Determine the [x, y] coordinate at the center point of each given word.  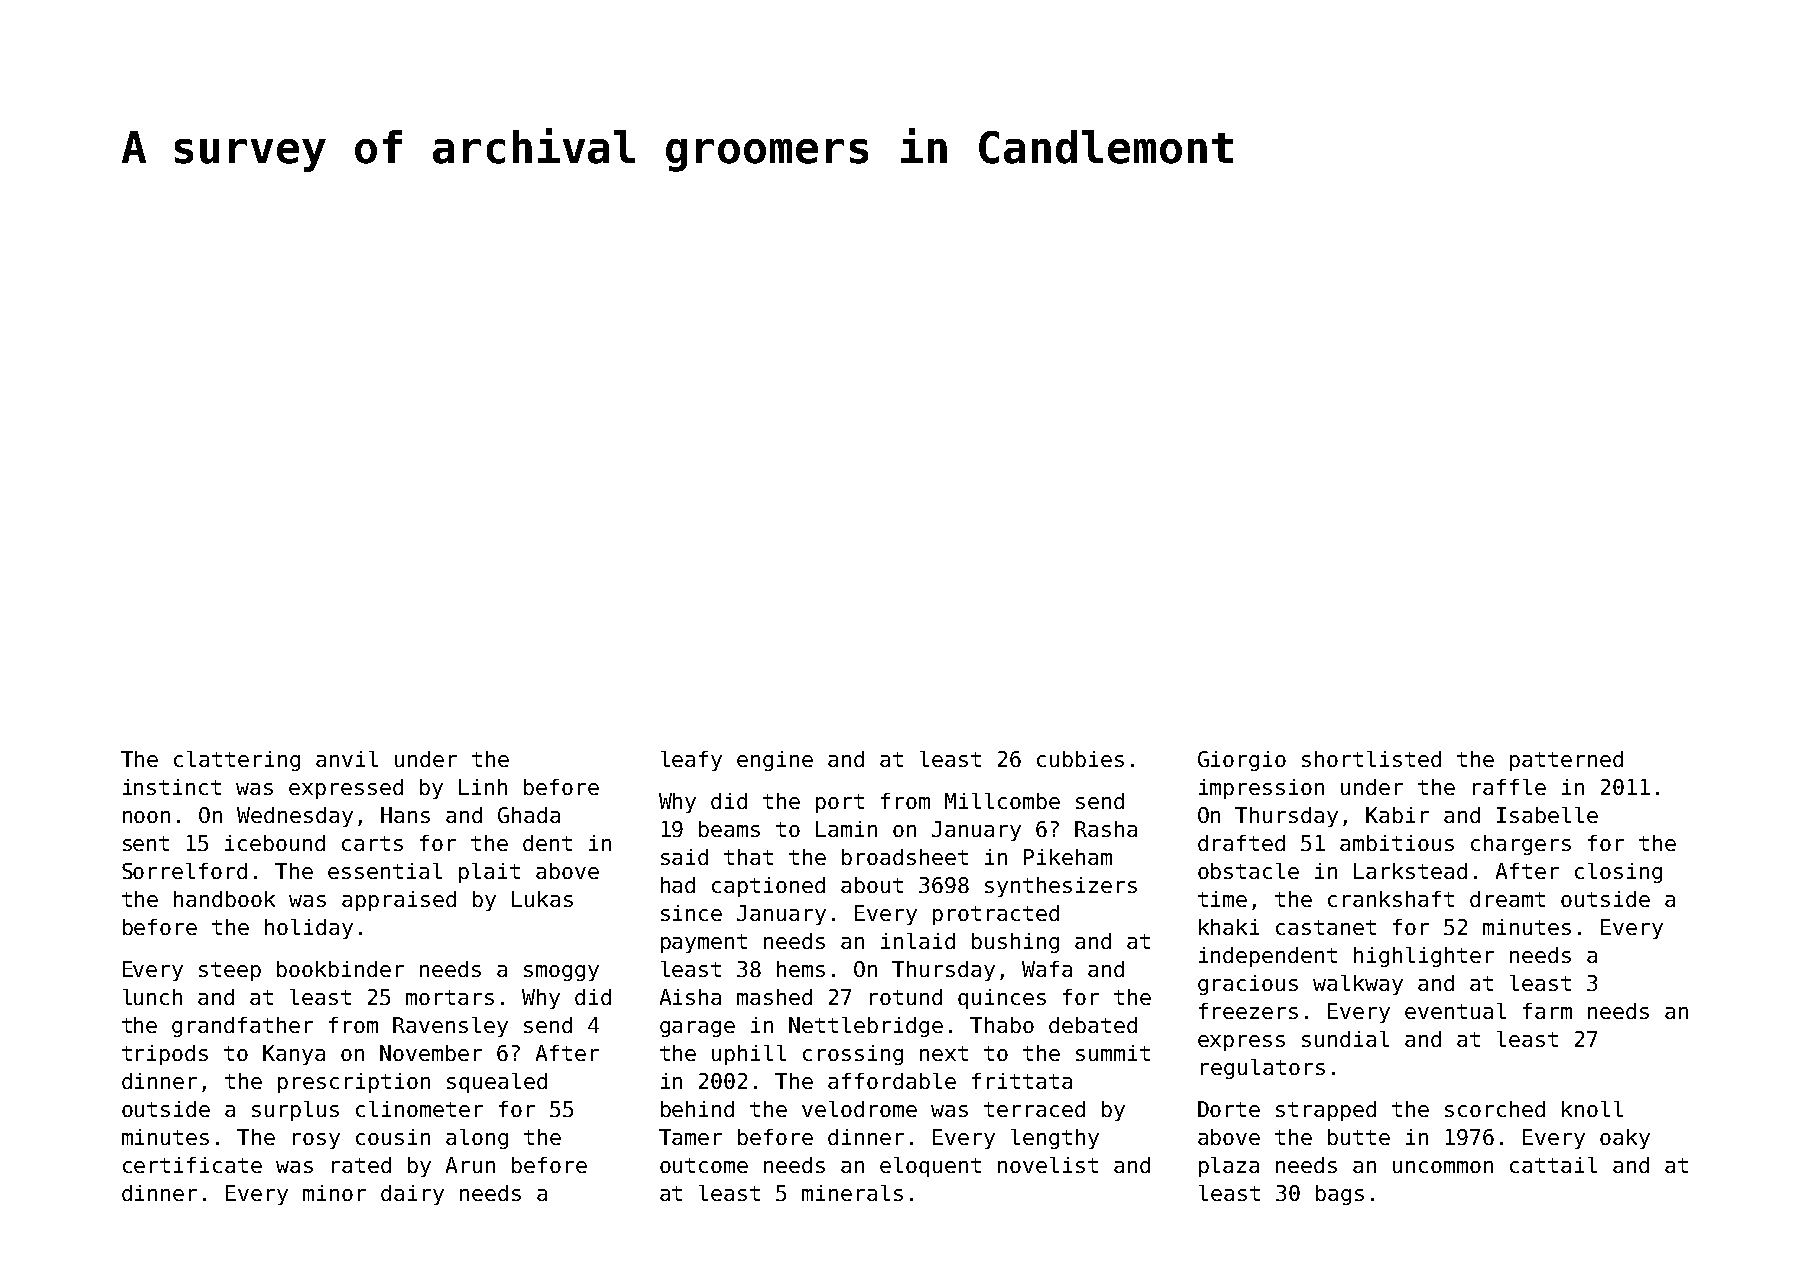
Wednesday [295, 817]
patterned [1566, 761]
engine [775, 761]
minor [334, 1193]
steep [230, 971]
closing [1618, 873]
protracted [996, 915]
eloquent [930, 1167]
